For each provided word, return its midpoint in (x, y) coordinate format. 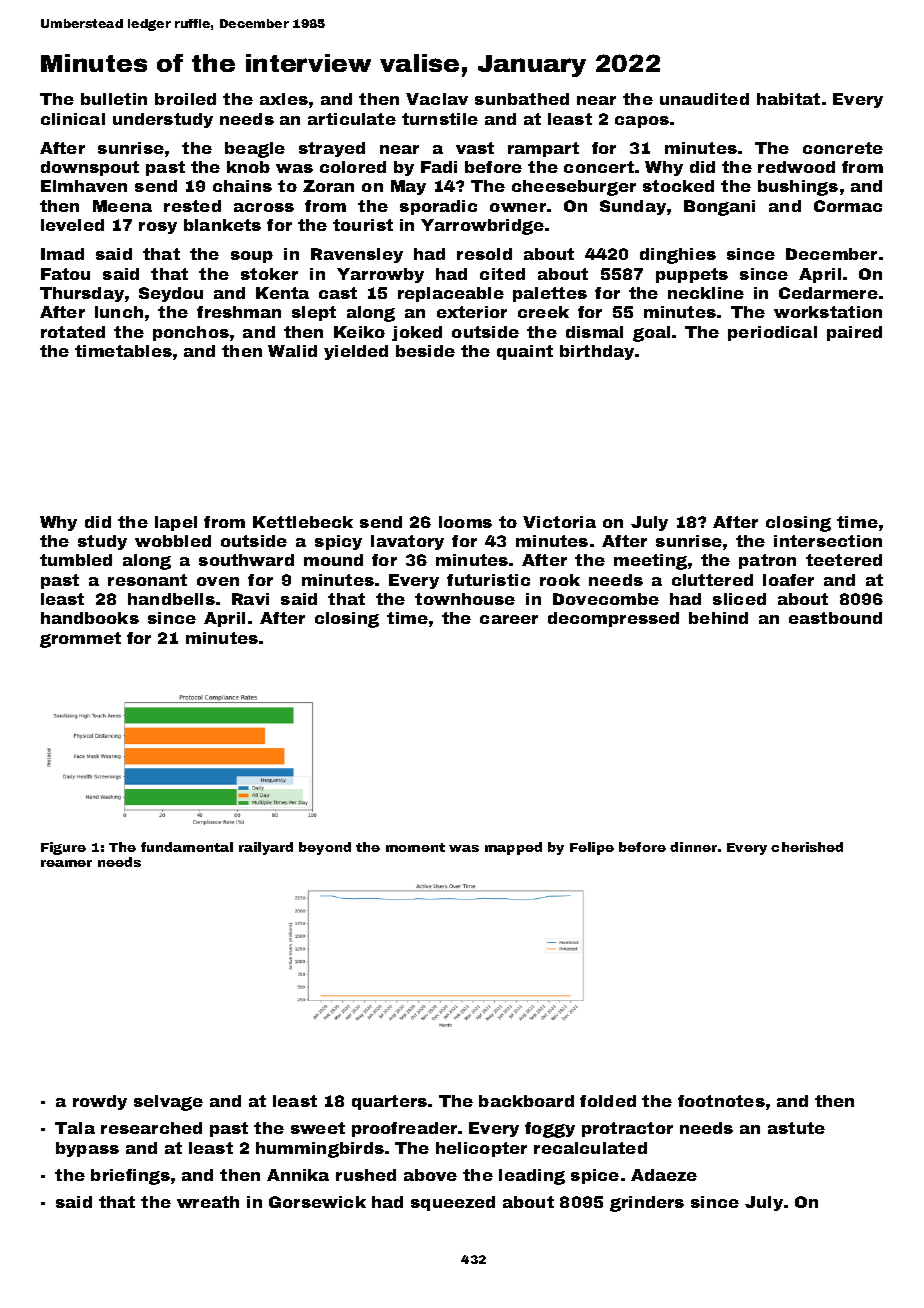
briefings (130, 1177)
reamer (66, 863)
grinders (647, 1204)
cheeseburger (574, 188)
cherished (807, 847)
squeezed (453, 1203)
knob (248, 167)
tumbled (76, 560)
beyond (325, 848)
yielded (356, 352)
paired (854, 333)
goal (651, 334)
